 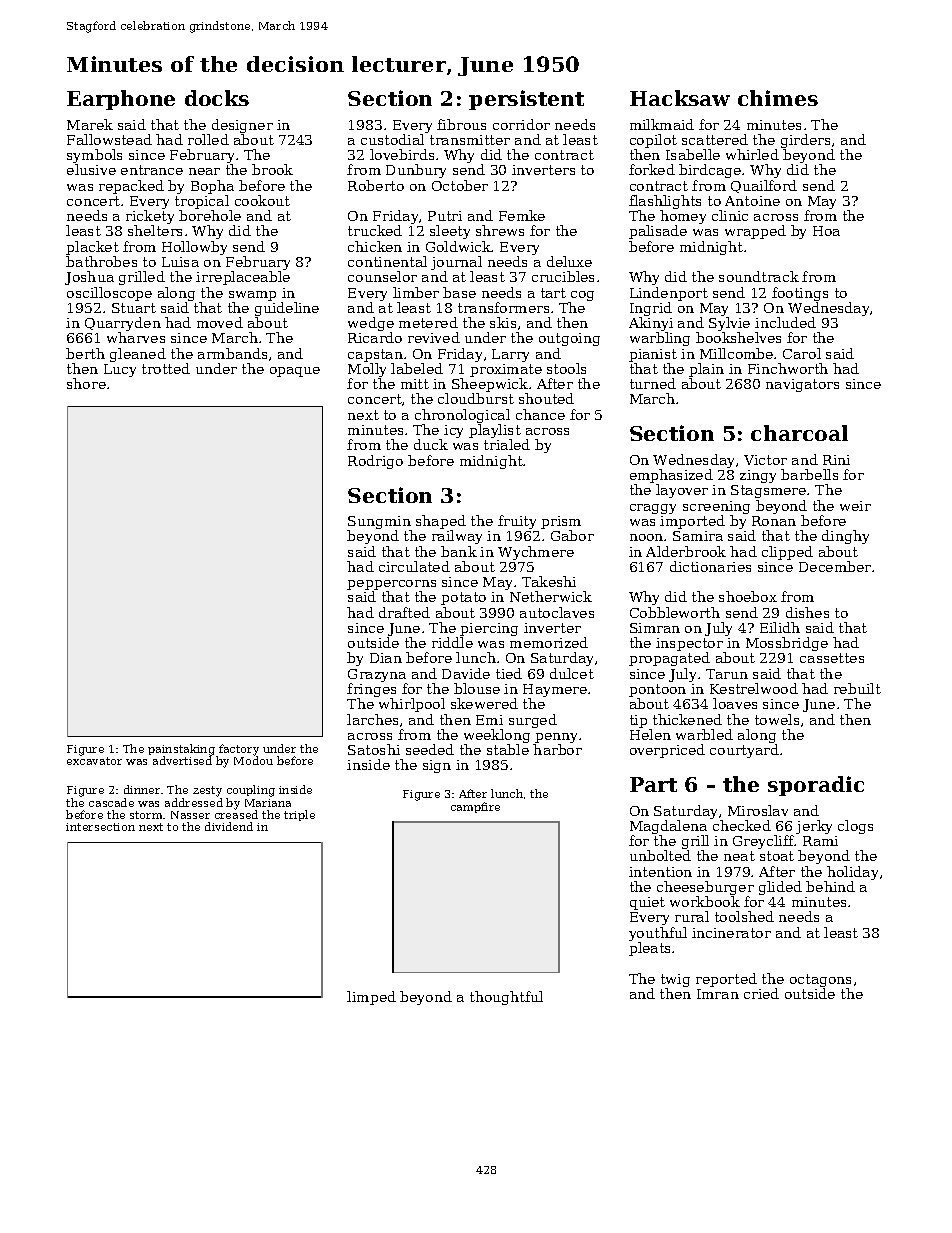 I want to click on limped, so click(x=371, y=998).
